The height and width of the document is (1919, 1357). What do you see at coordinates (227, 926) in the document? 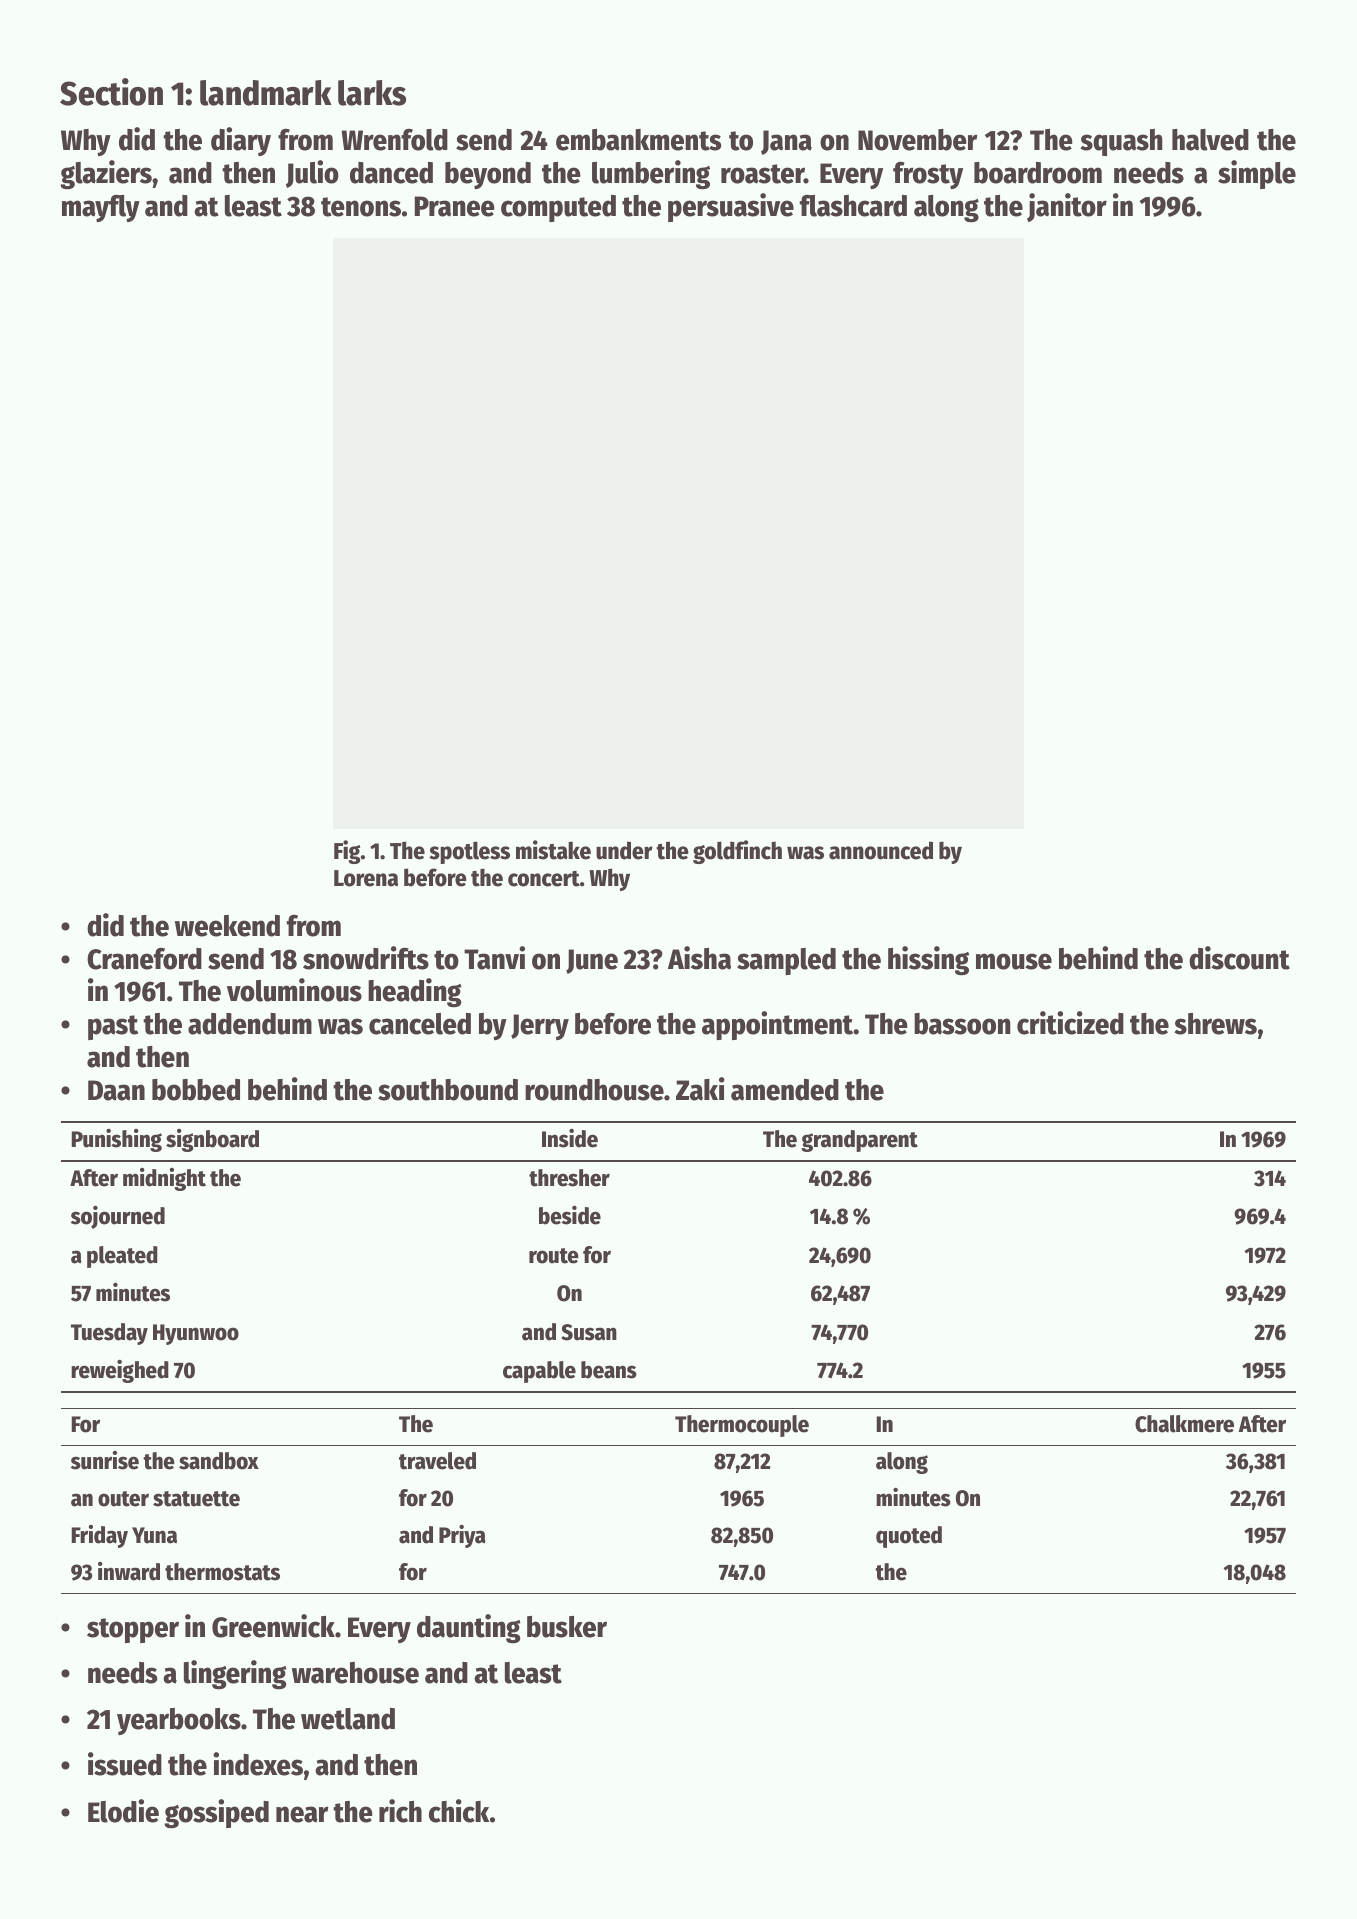
I see `weekend` at bounding box center [227, 926].
